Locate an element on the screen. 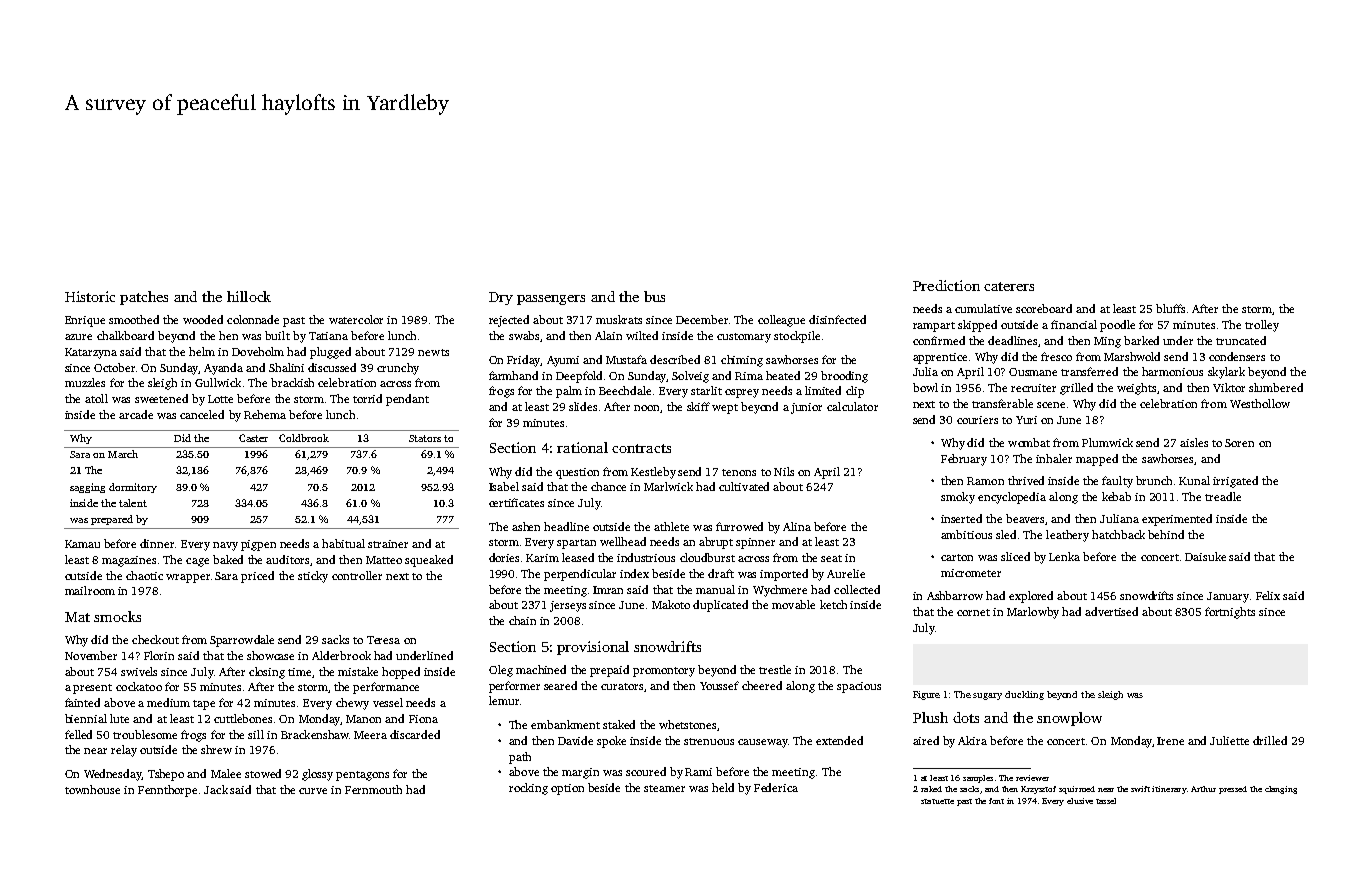 This screenshot has width=1372, height=887. rational is located at coordinates (582, 447).
